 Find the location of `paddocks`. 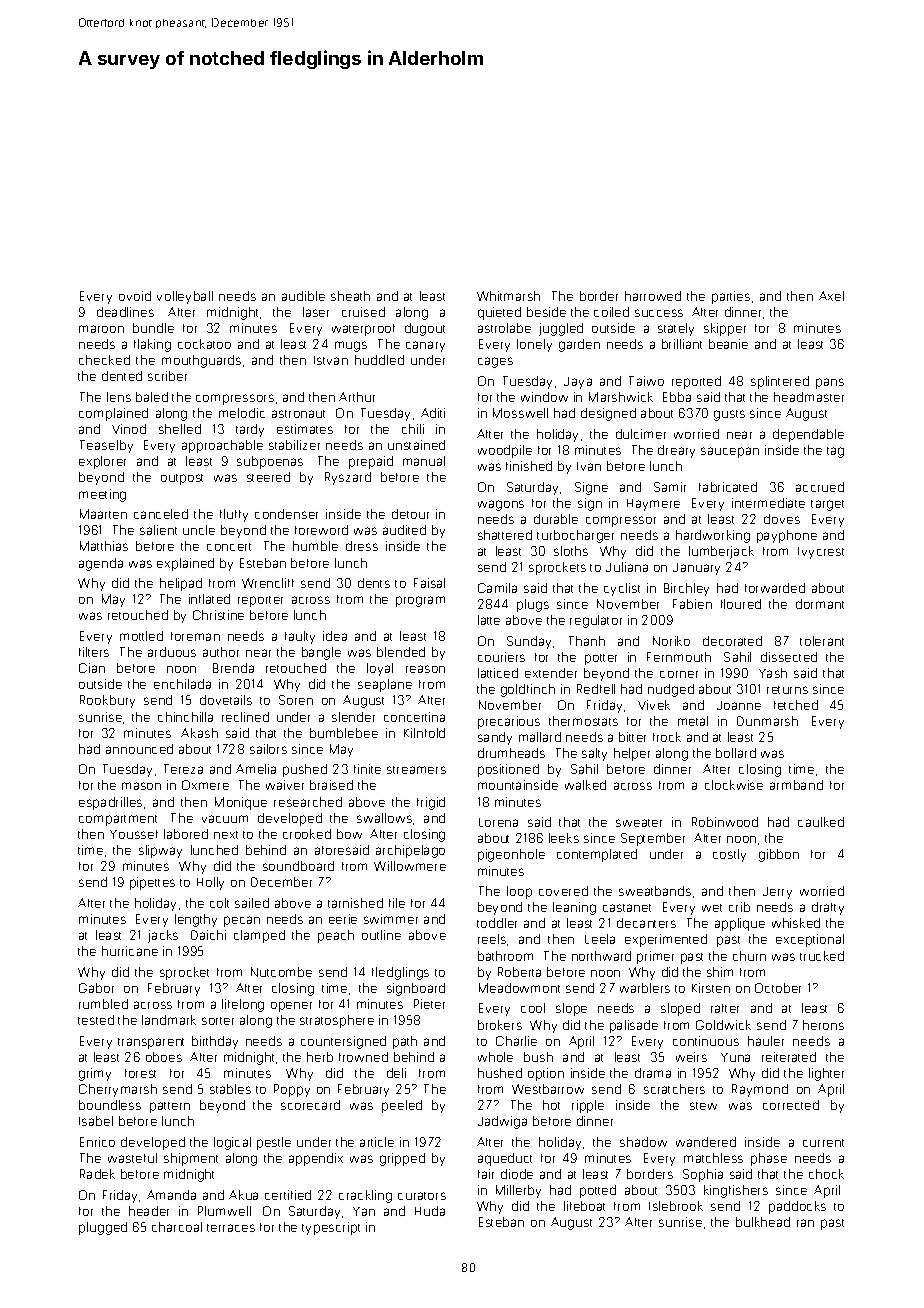

paddocks is located at coordinates (797, 1207).
